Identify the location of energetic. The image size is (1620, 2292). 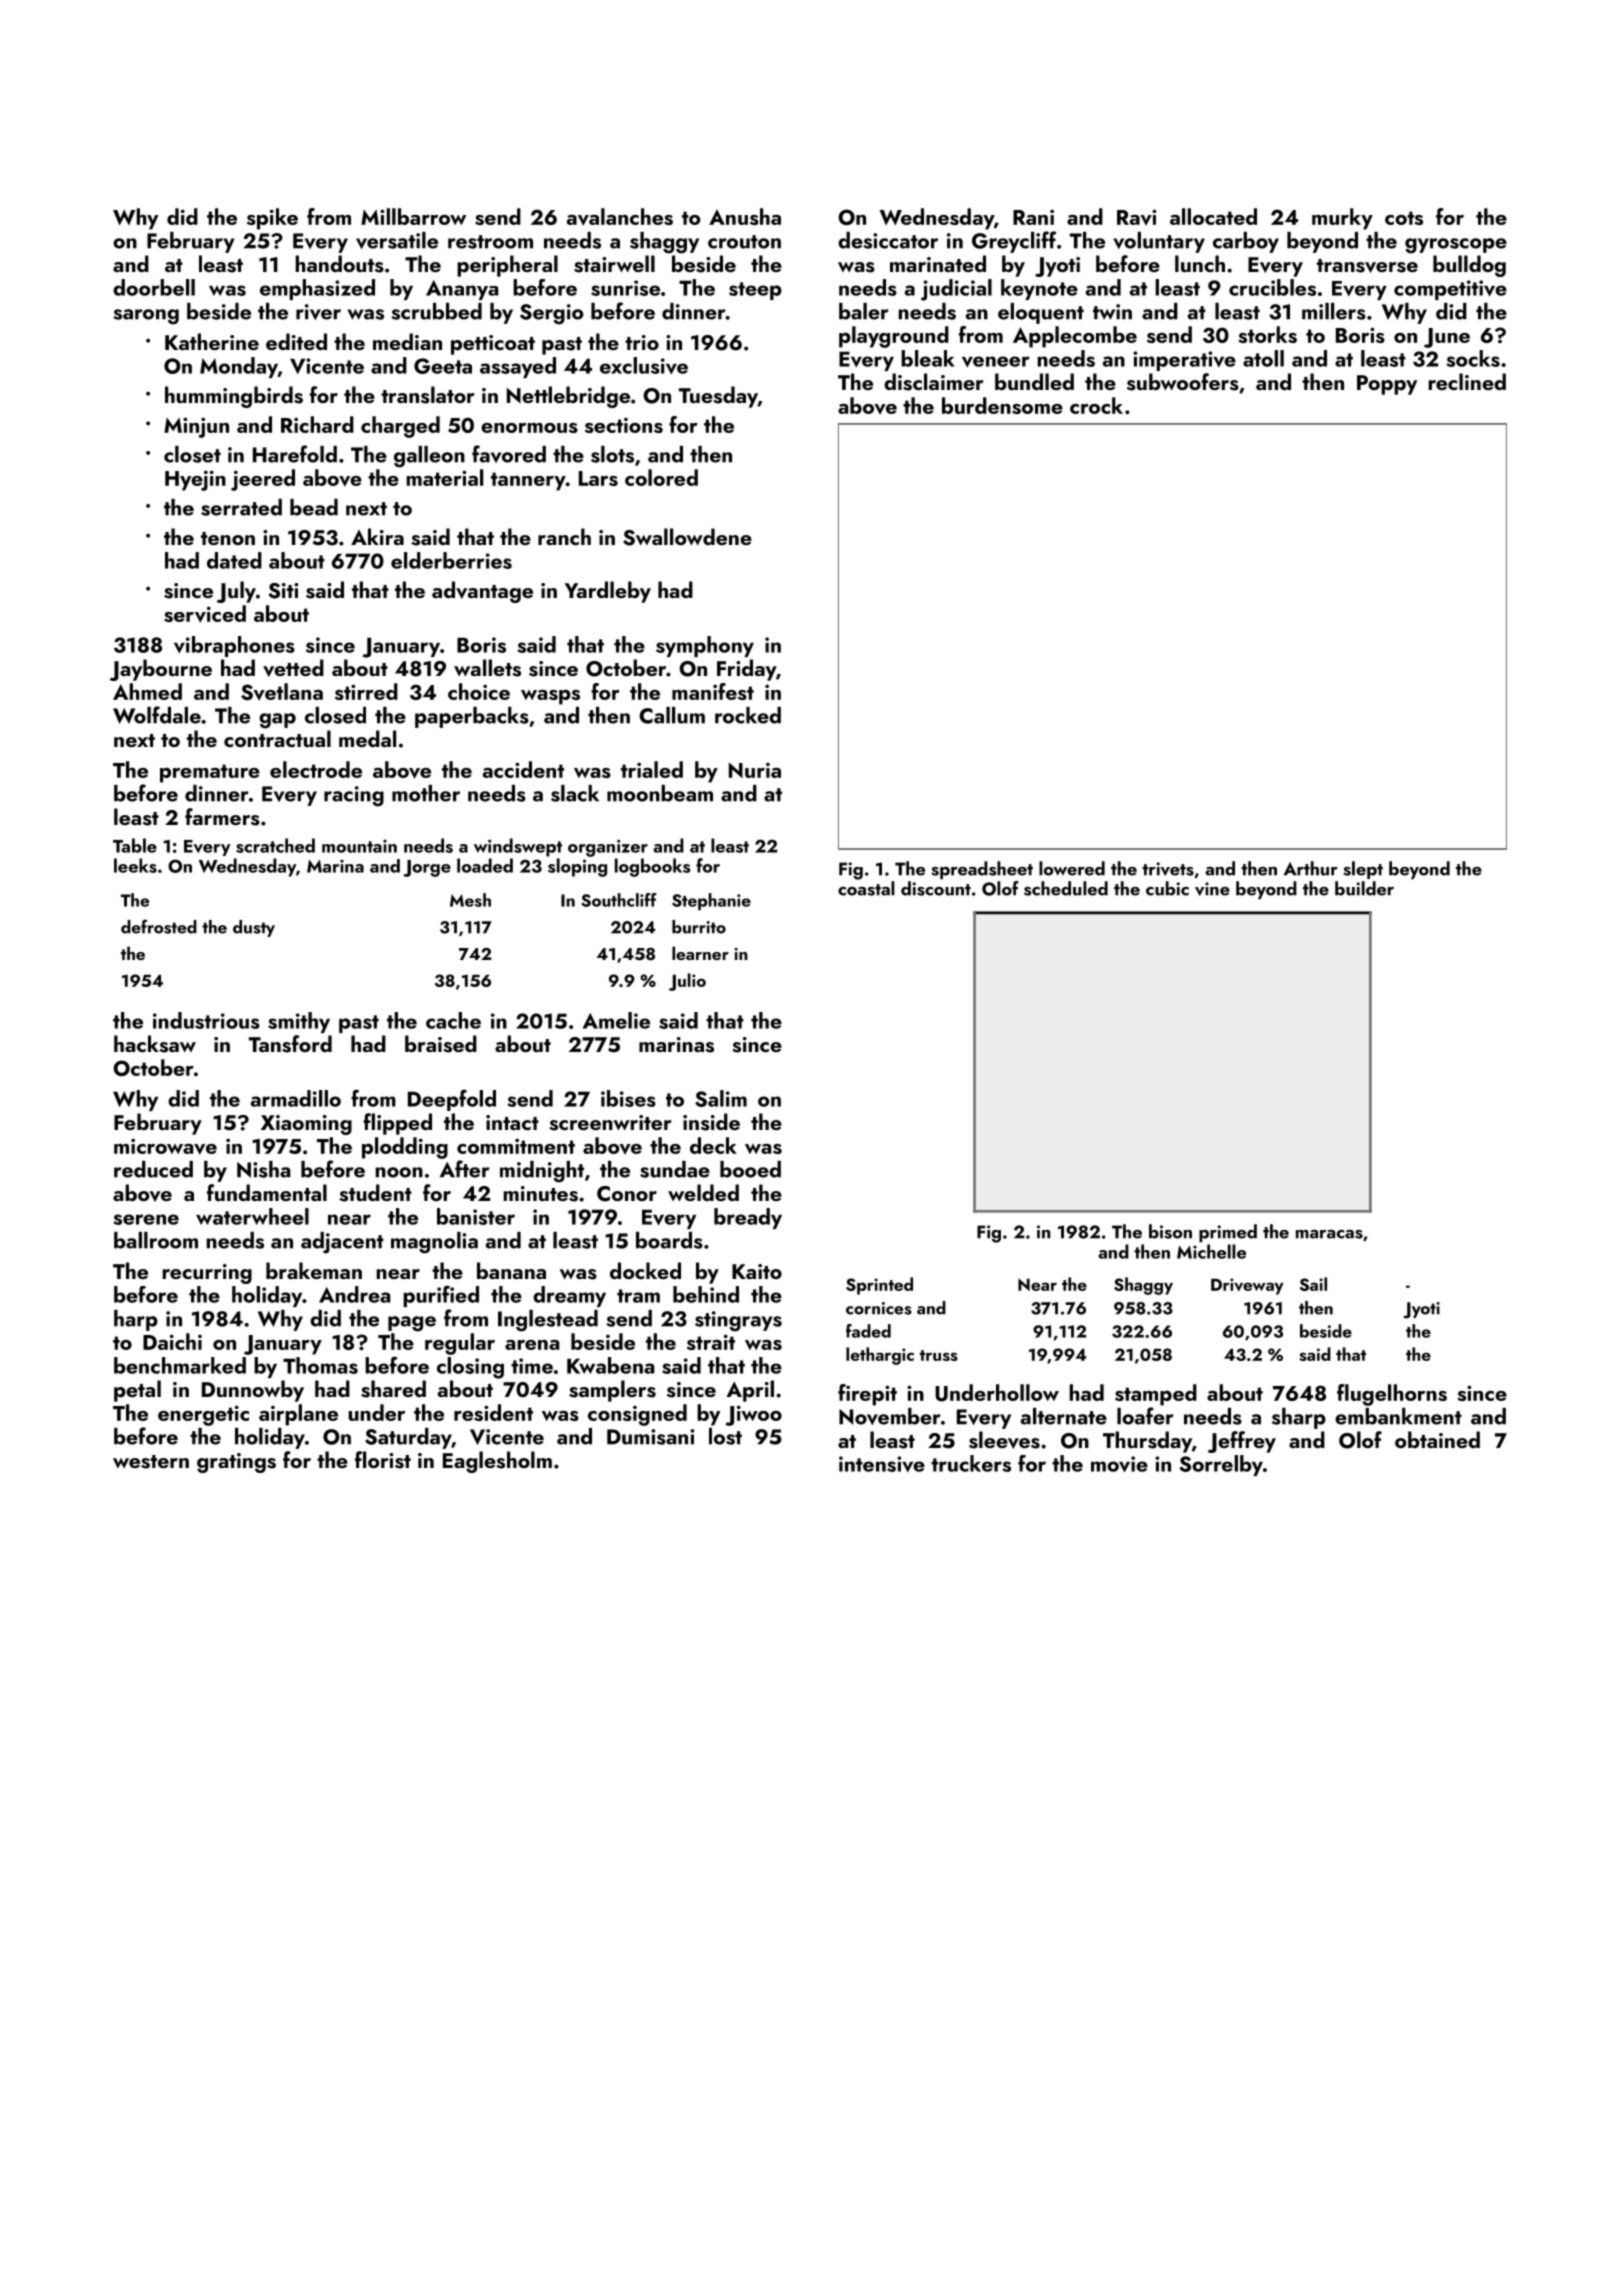
(203, 1415).
